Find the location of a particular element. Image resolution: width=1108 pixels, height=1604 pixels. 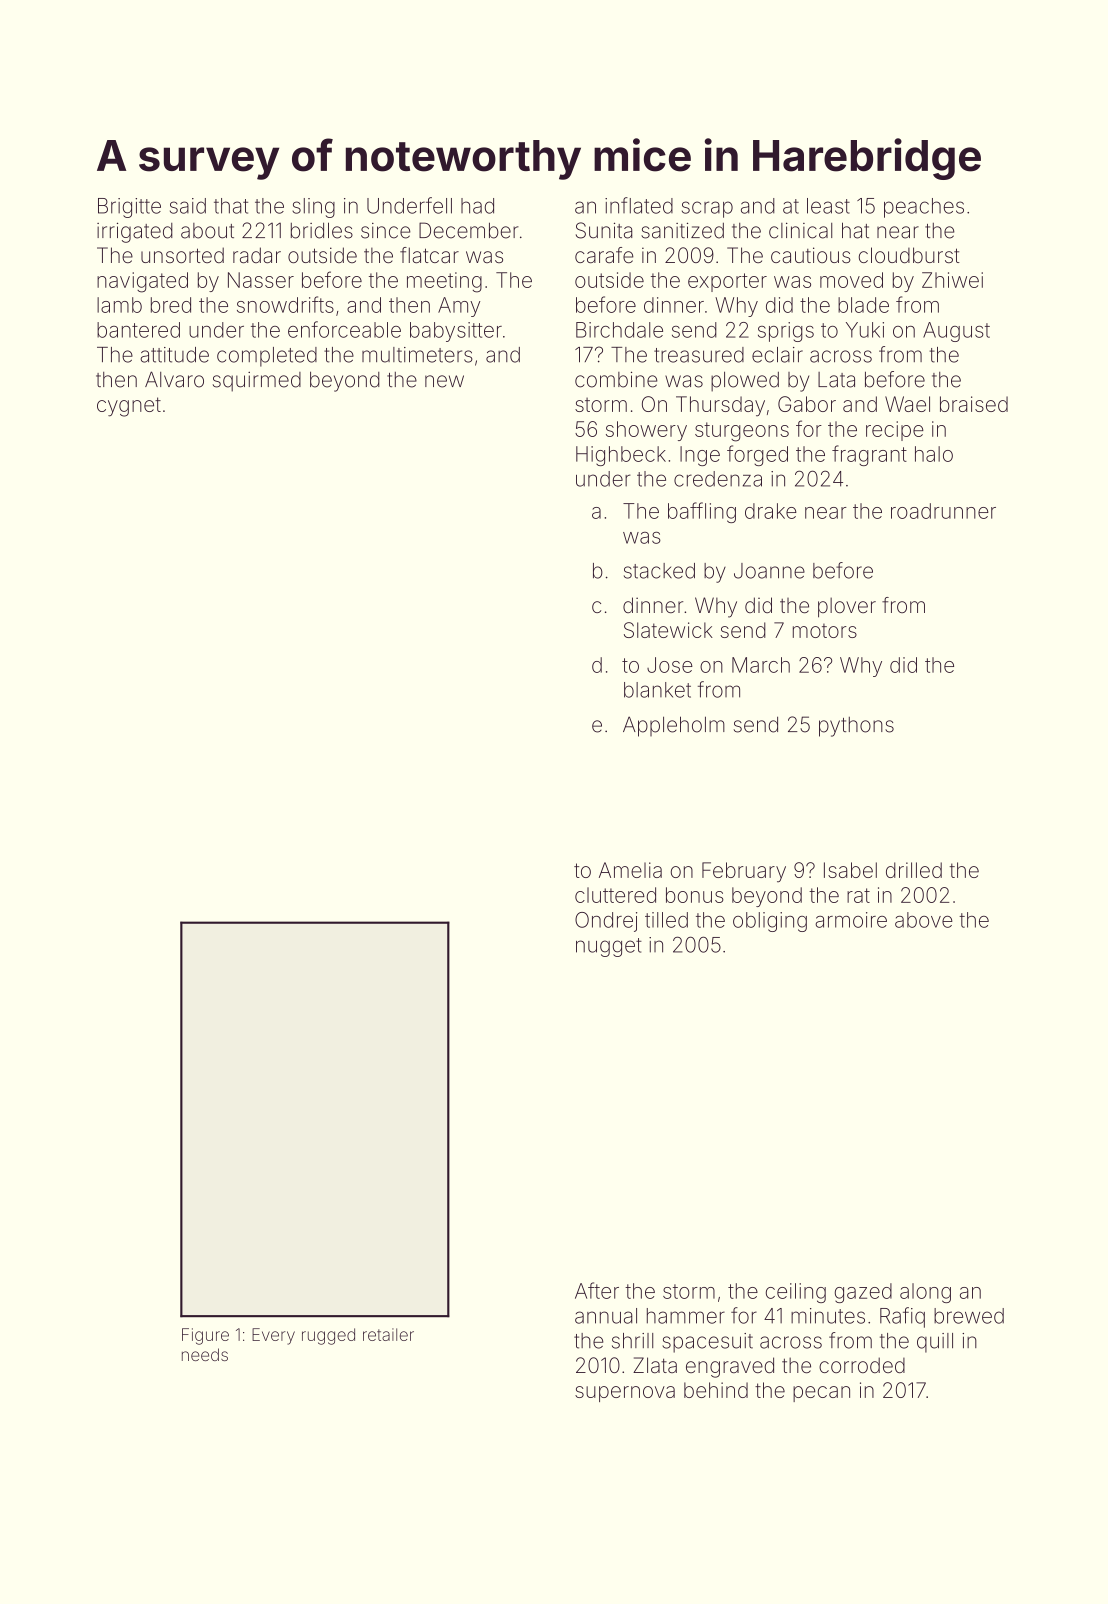

rugged is located at coordinates (328, 1336).
